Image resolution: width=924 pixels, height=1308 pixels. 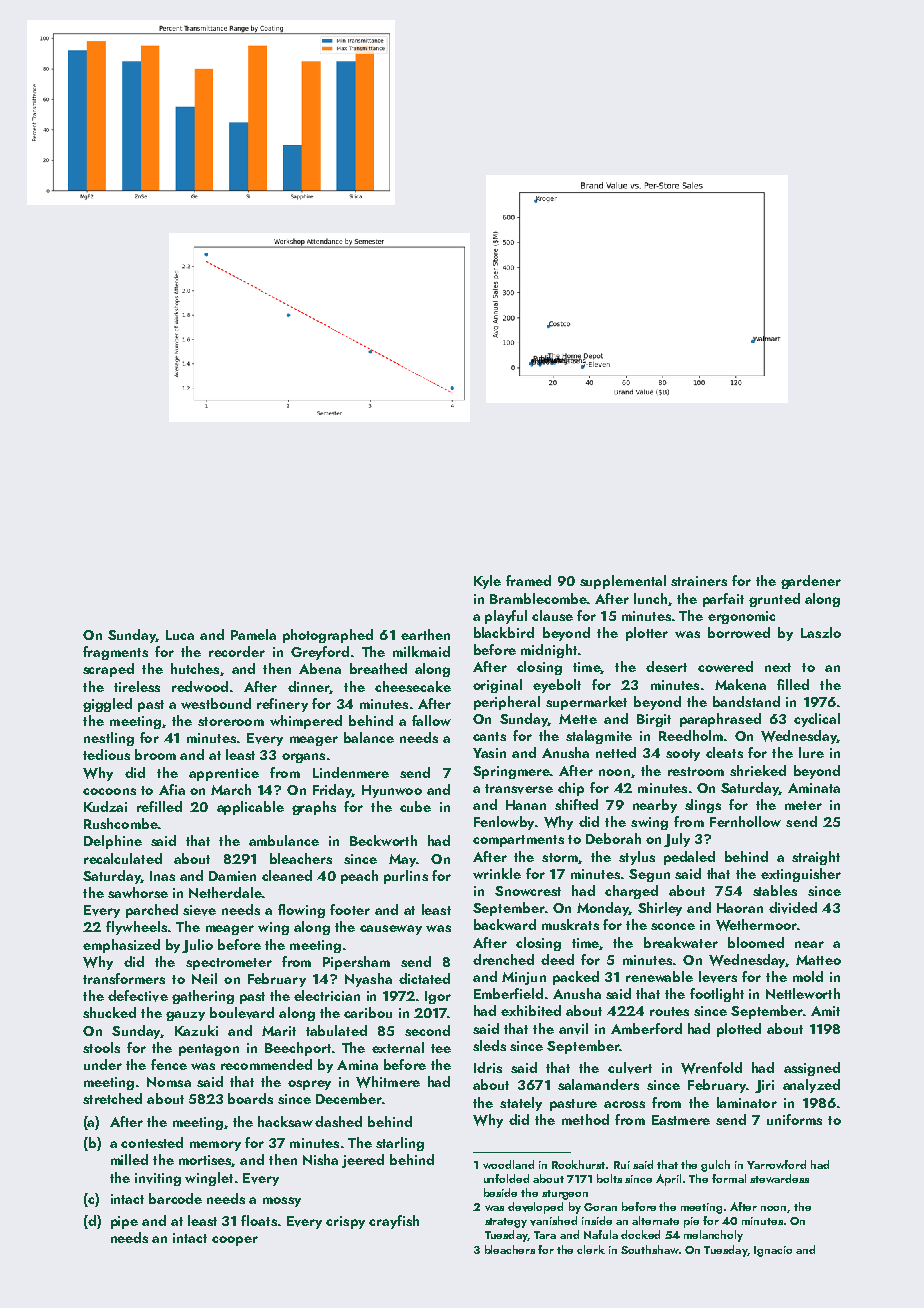 What do you see at coordinates (235, 1241) in the screenshot?
I see `cooper` at bounding box center [235, 1241].
